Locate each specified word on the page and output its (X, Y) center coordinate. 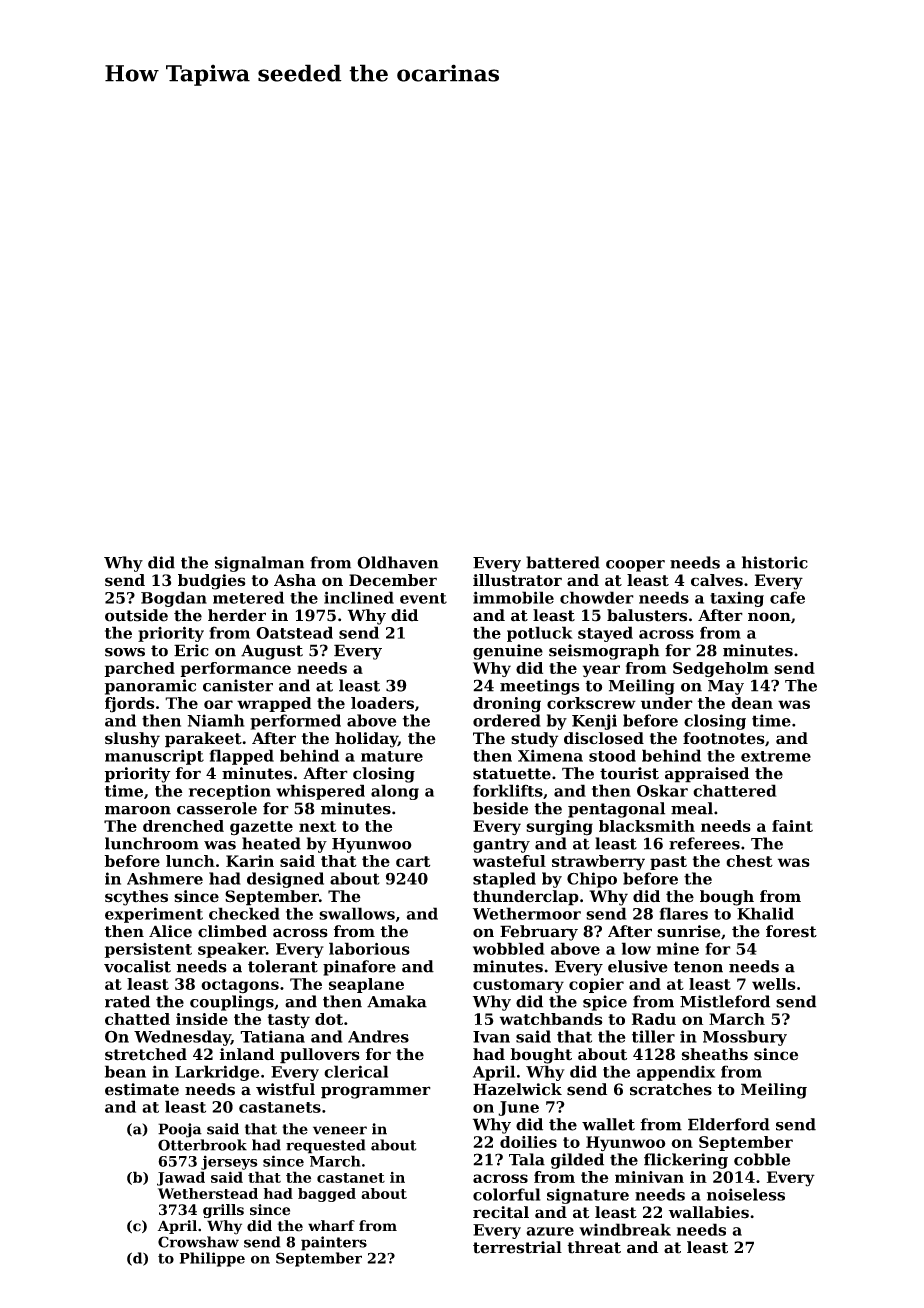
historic (775, 562)
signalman (259, 564)
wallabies (709, 1212)
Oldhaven (398, 562)
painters (334, 1243)
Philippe (212, 1259)
